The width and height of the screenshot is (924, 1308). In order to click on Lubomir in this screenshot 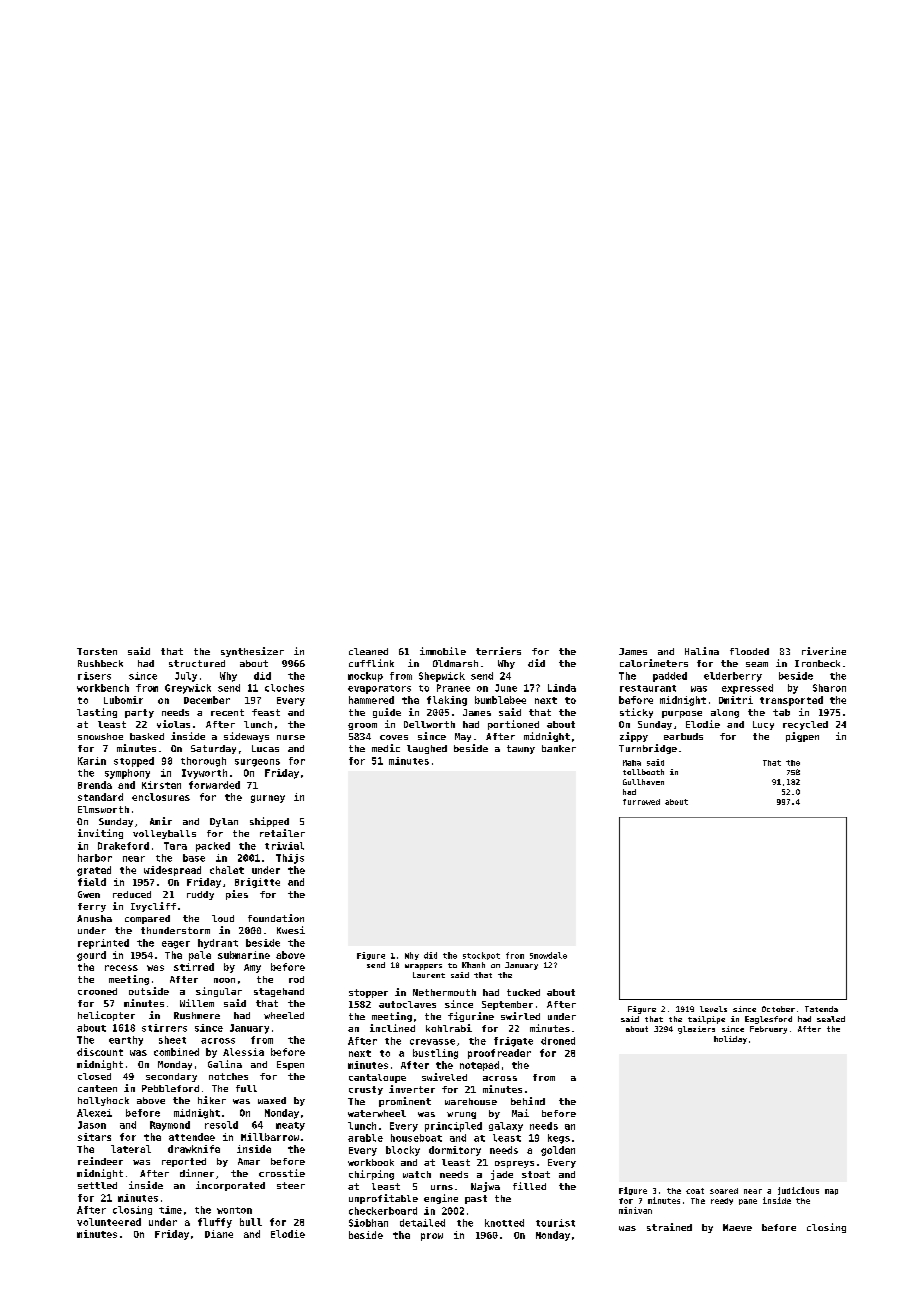, I will do `click(123, 700)`.
